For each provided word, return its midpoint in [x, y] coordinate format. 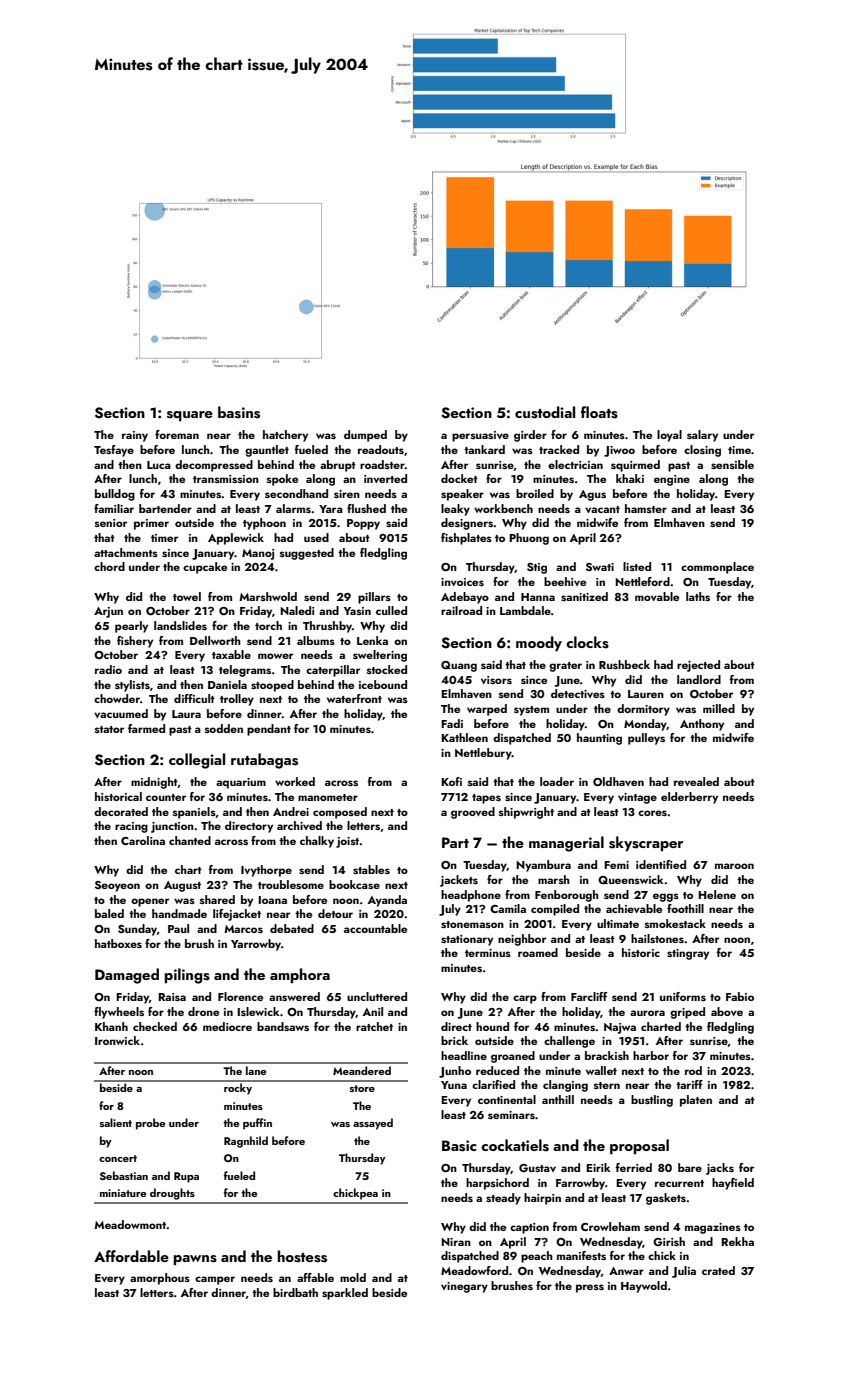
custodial [545, 412]
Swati [600, 567]
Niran [456, 1242]
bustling [652, 1101]
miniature [123, 1193]
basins [239, 412]
